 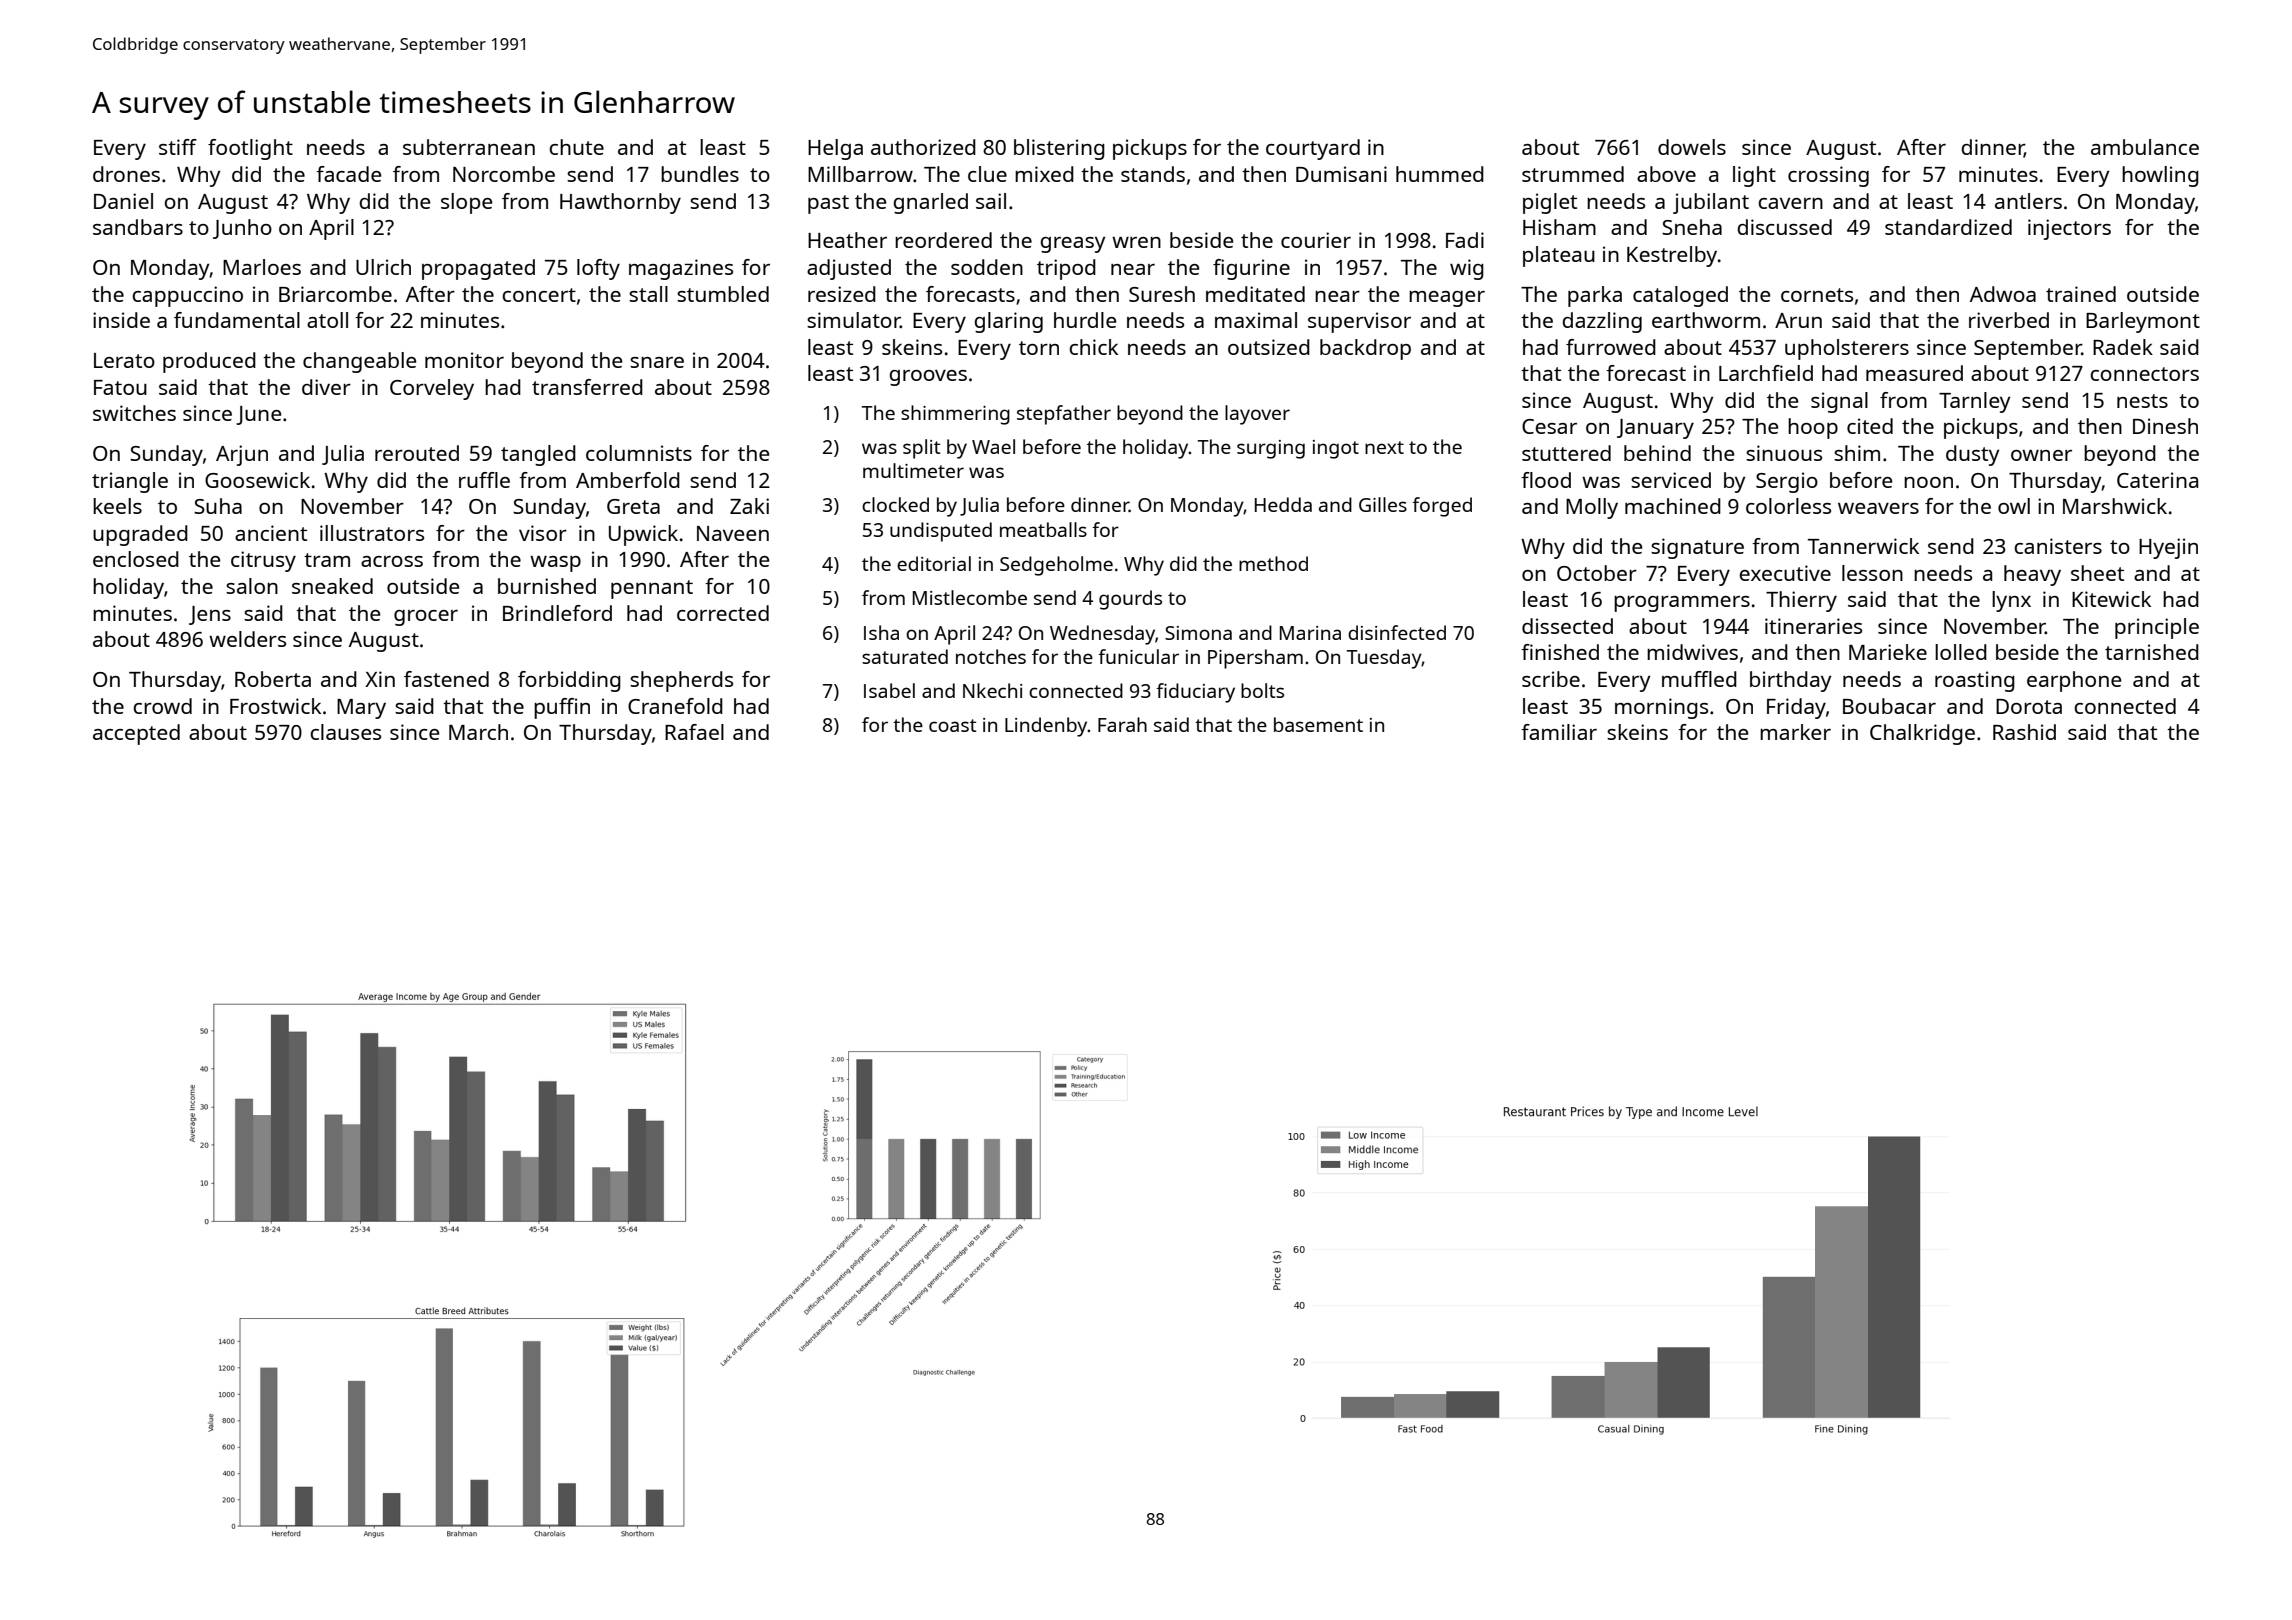 I want to click on Caterina, so click(x=2157, y=480).
